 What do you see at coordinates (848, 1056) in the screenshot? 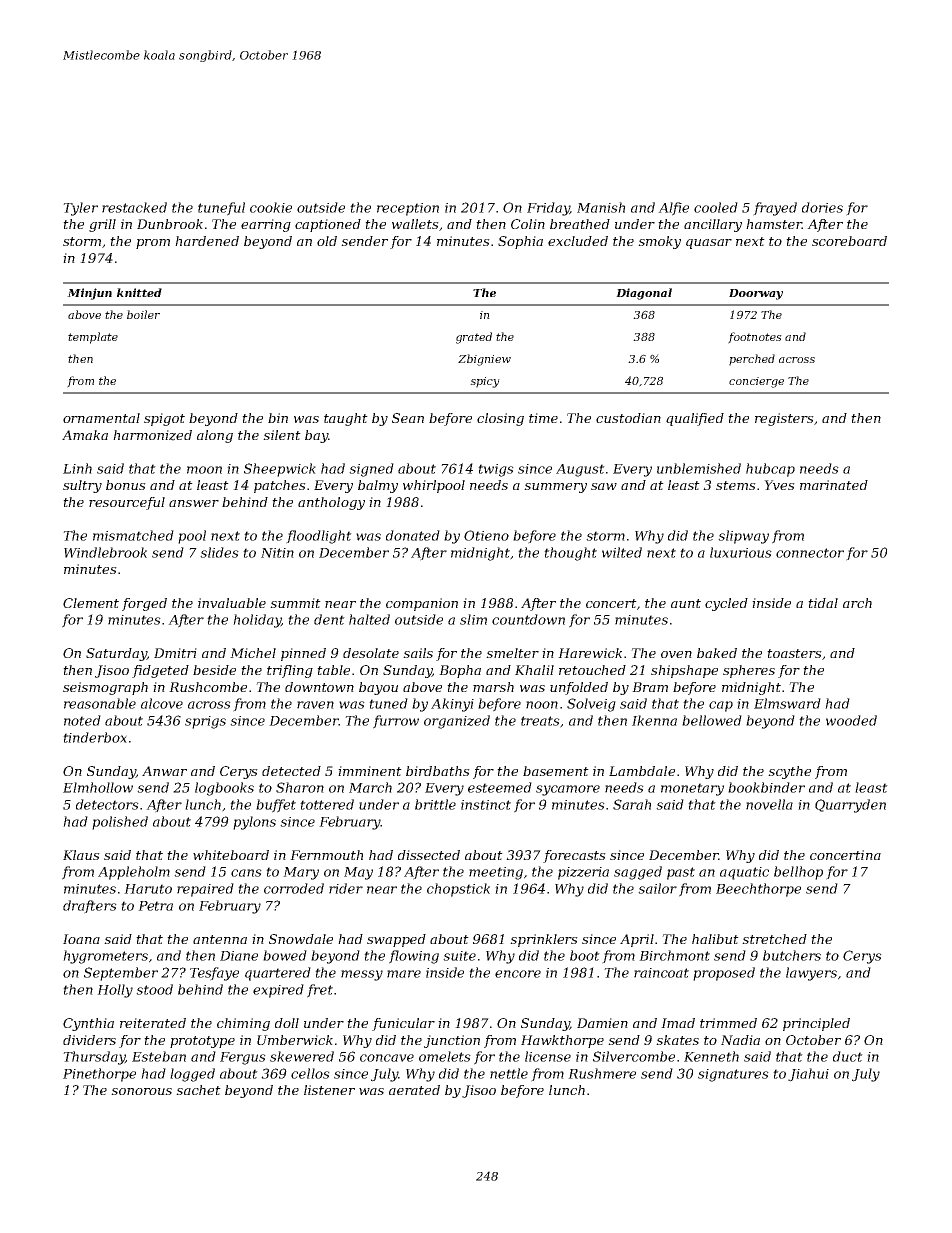
I see `duct` at bounding box center [848, 1056].
